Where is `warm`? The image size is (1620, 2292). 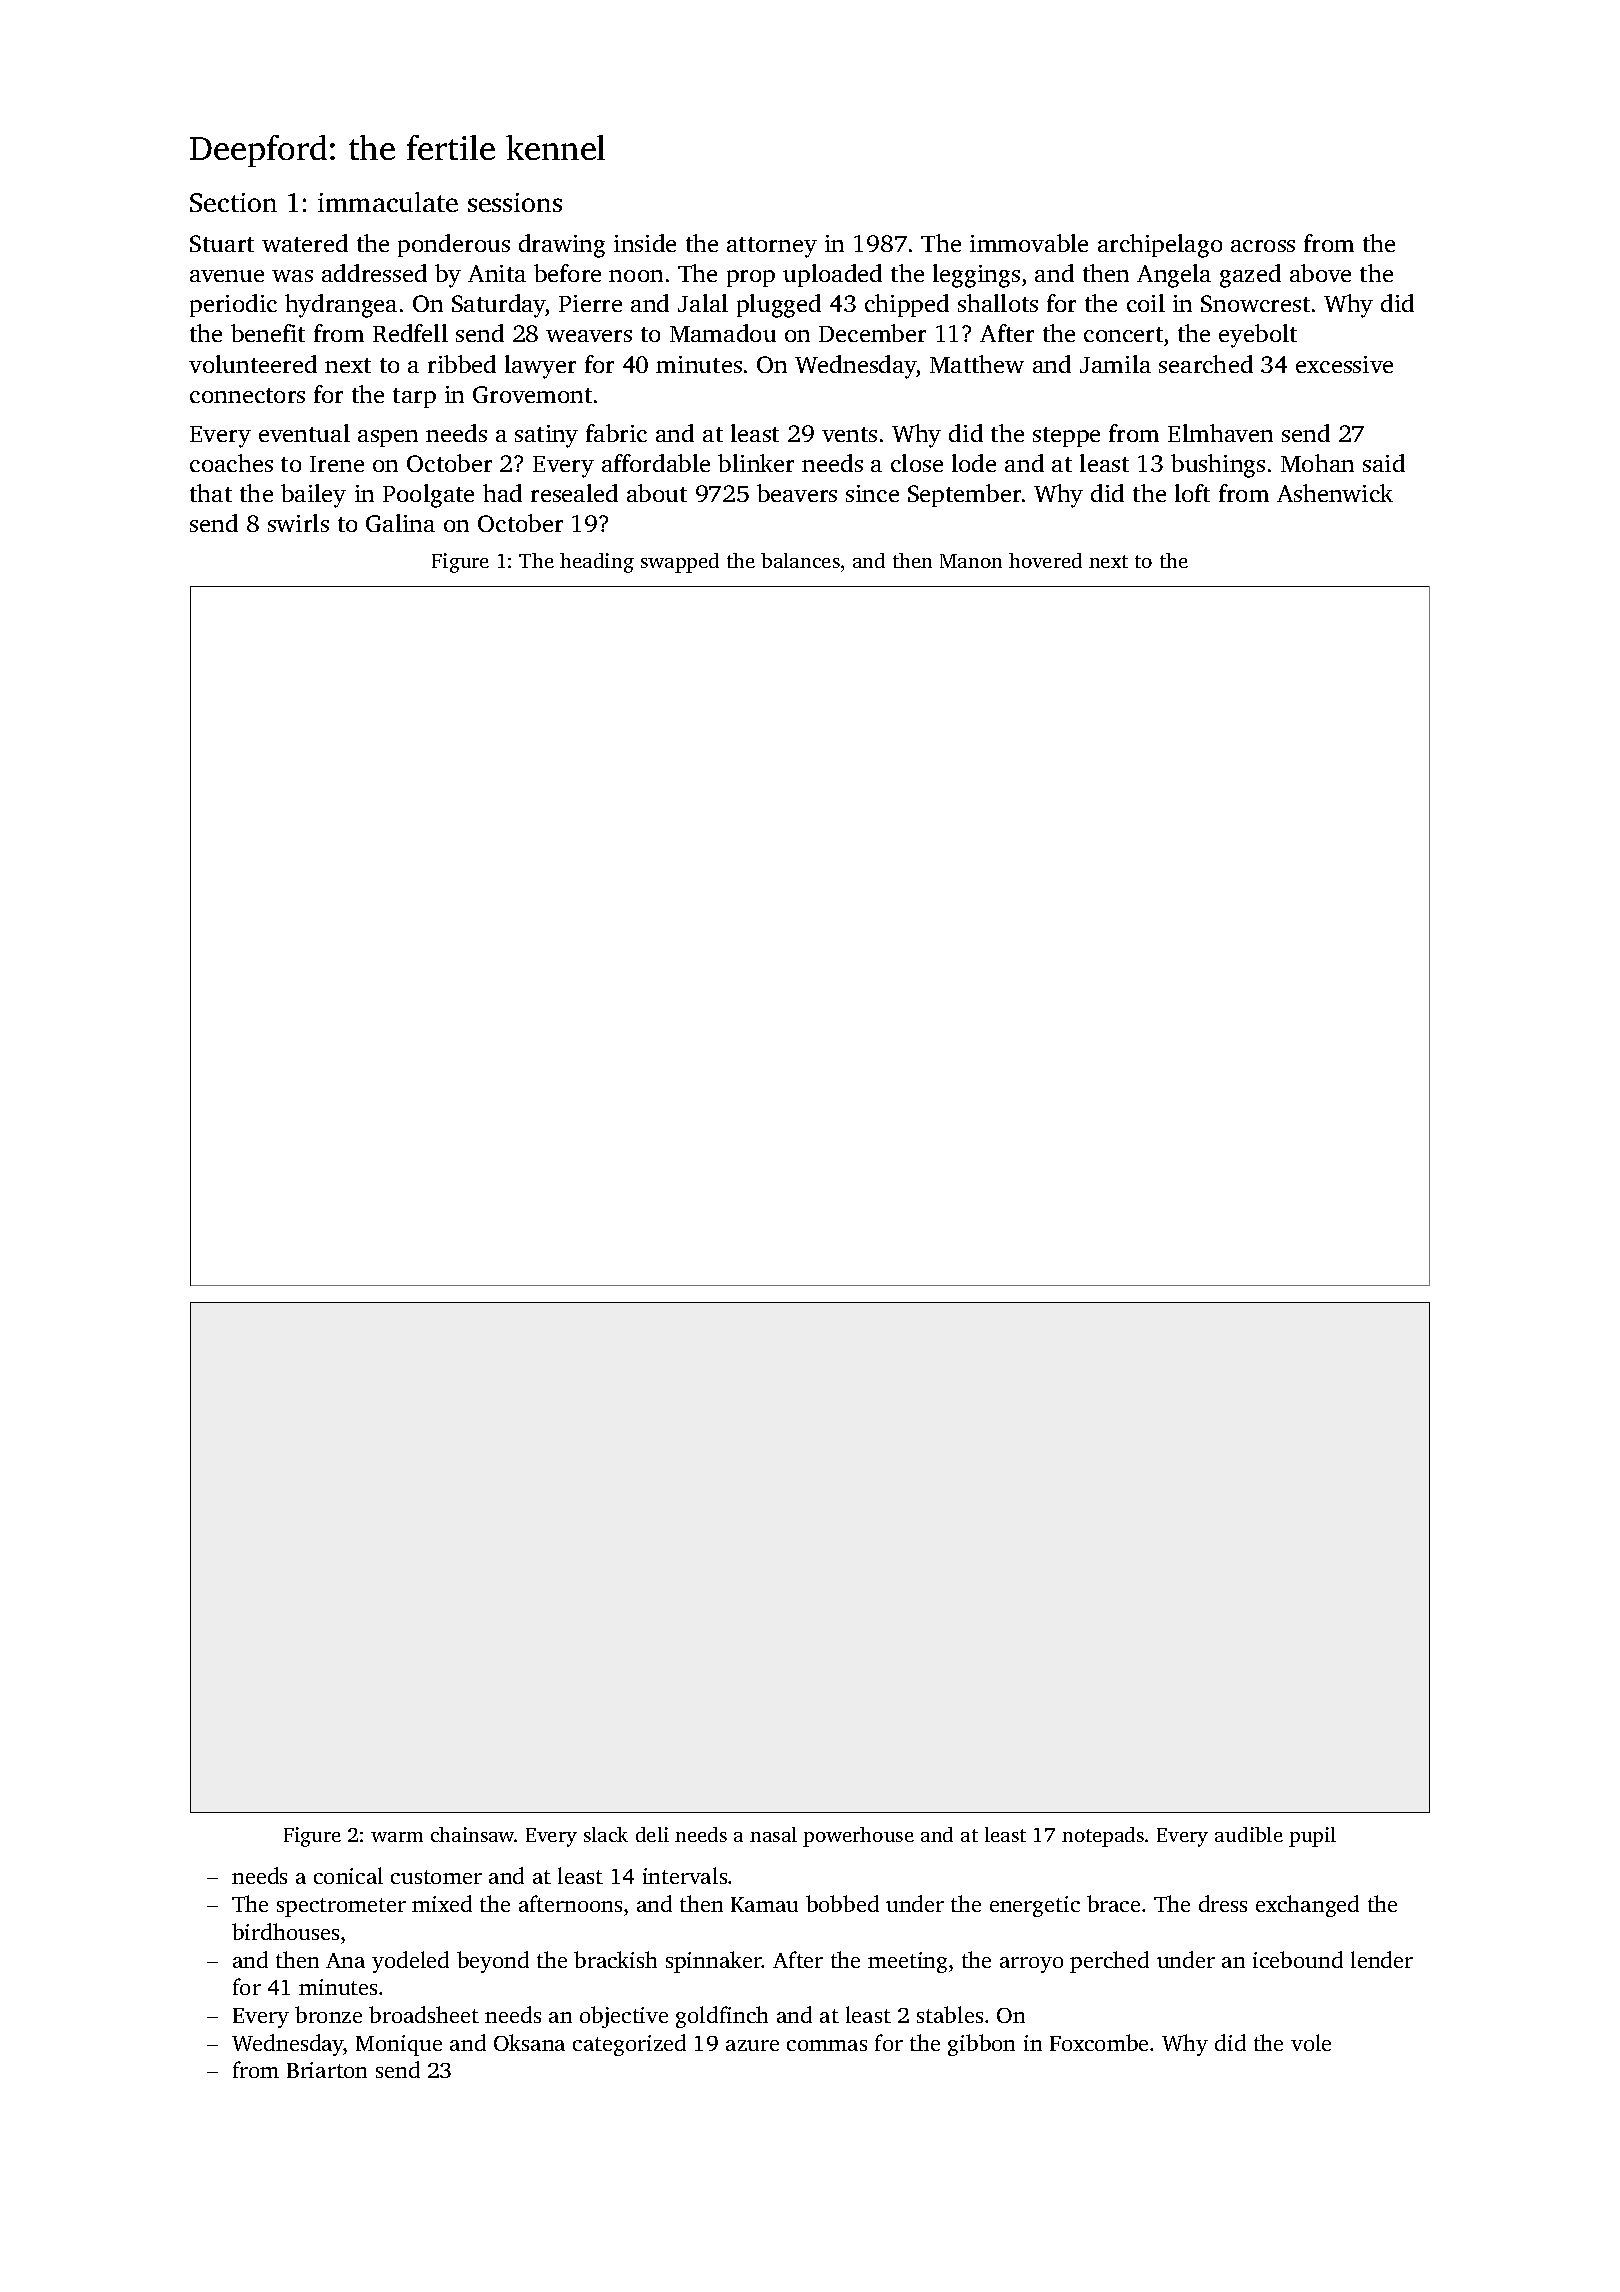 warm is located at coordinates (397, 1837).
